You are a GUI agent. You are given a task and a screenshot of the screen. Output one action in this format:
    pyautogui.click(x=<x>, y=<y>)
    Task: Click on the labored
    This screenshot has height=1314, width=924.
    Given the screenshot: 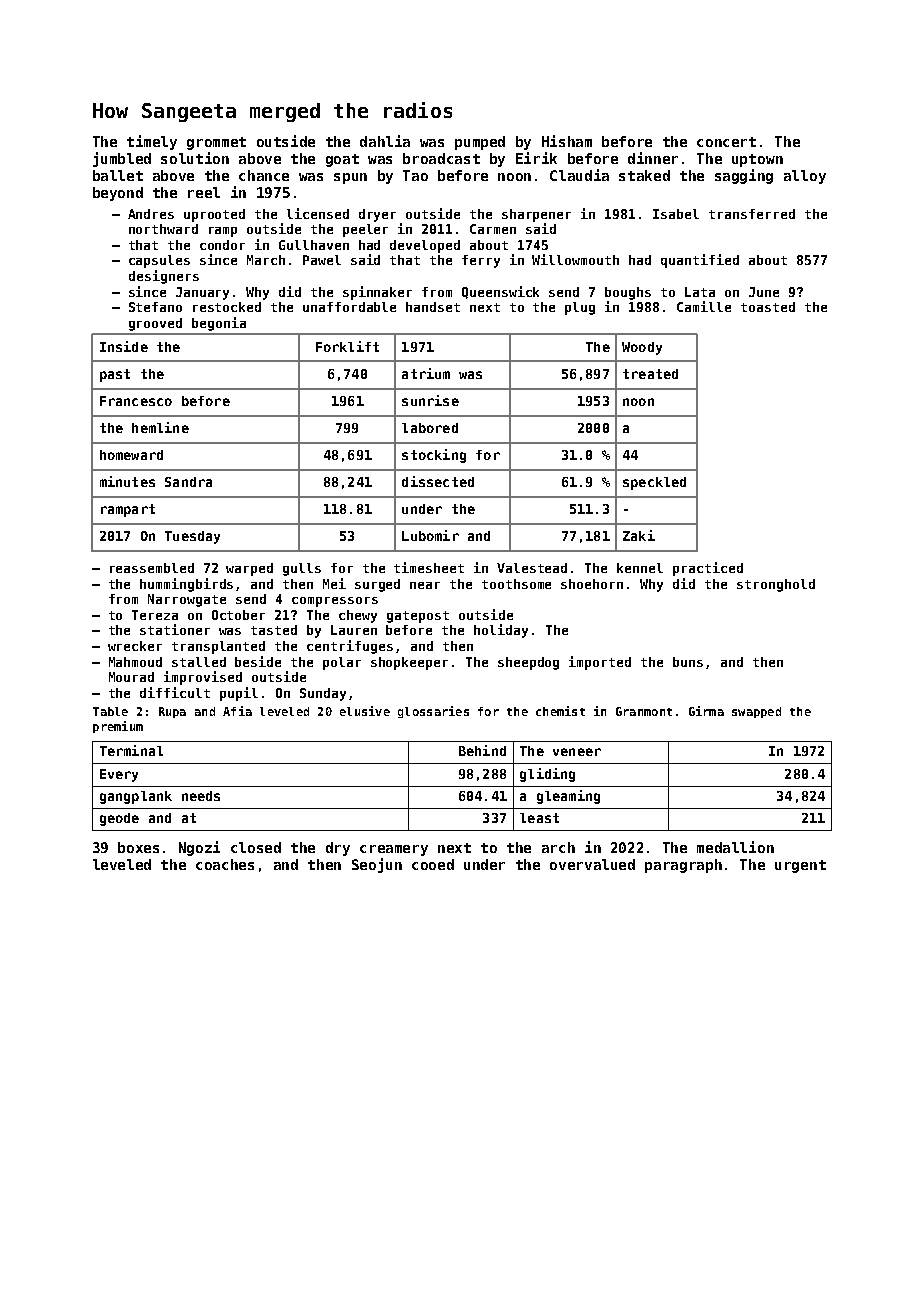 What is the action you would take?
    pyautogui.click(x=430, y=428)
